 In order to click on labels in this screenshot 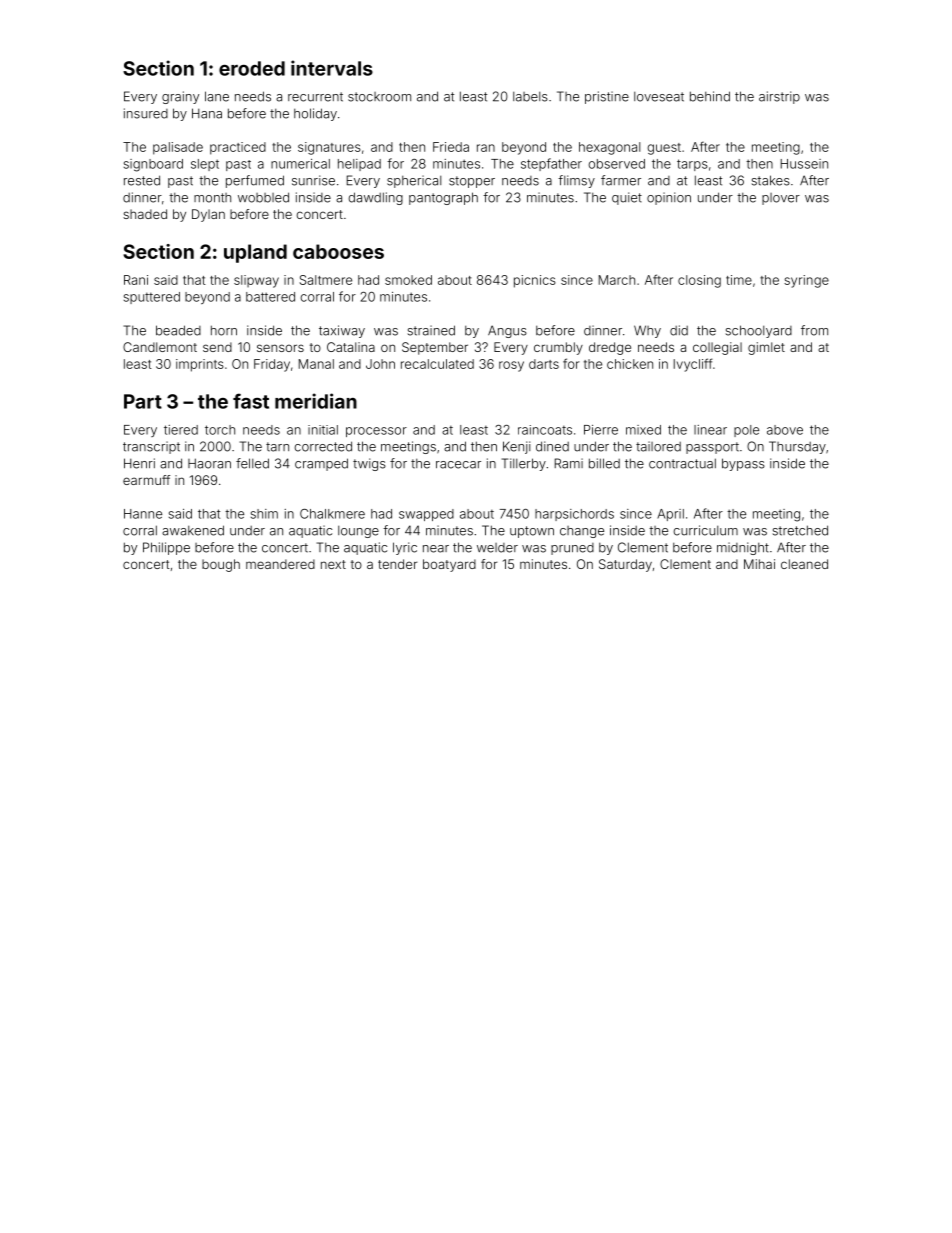, I will do `click(530, 97)`.
